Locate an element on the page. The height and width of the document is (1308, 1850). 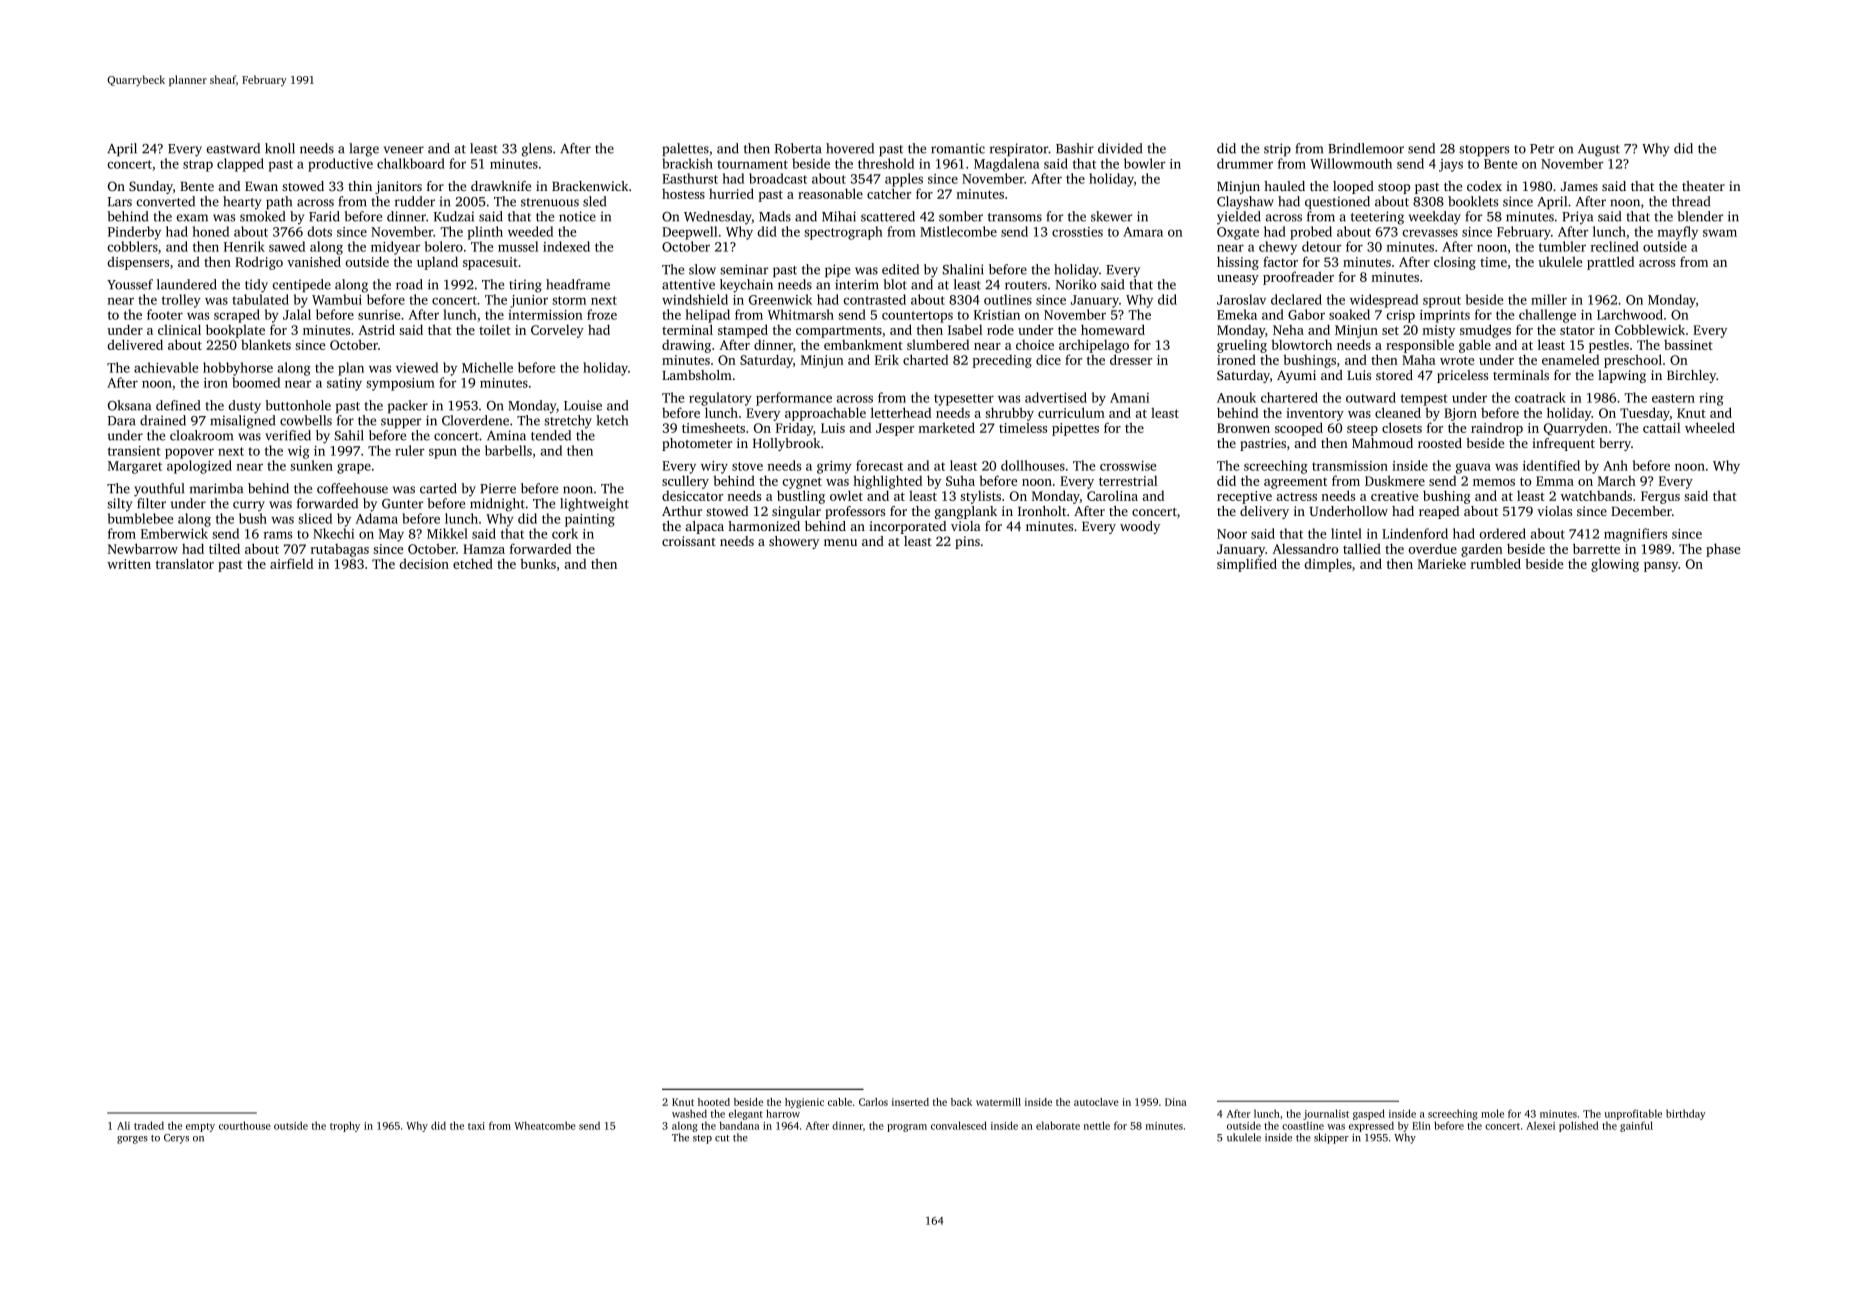
Lambsholm is located at coordinates (697, 375).
